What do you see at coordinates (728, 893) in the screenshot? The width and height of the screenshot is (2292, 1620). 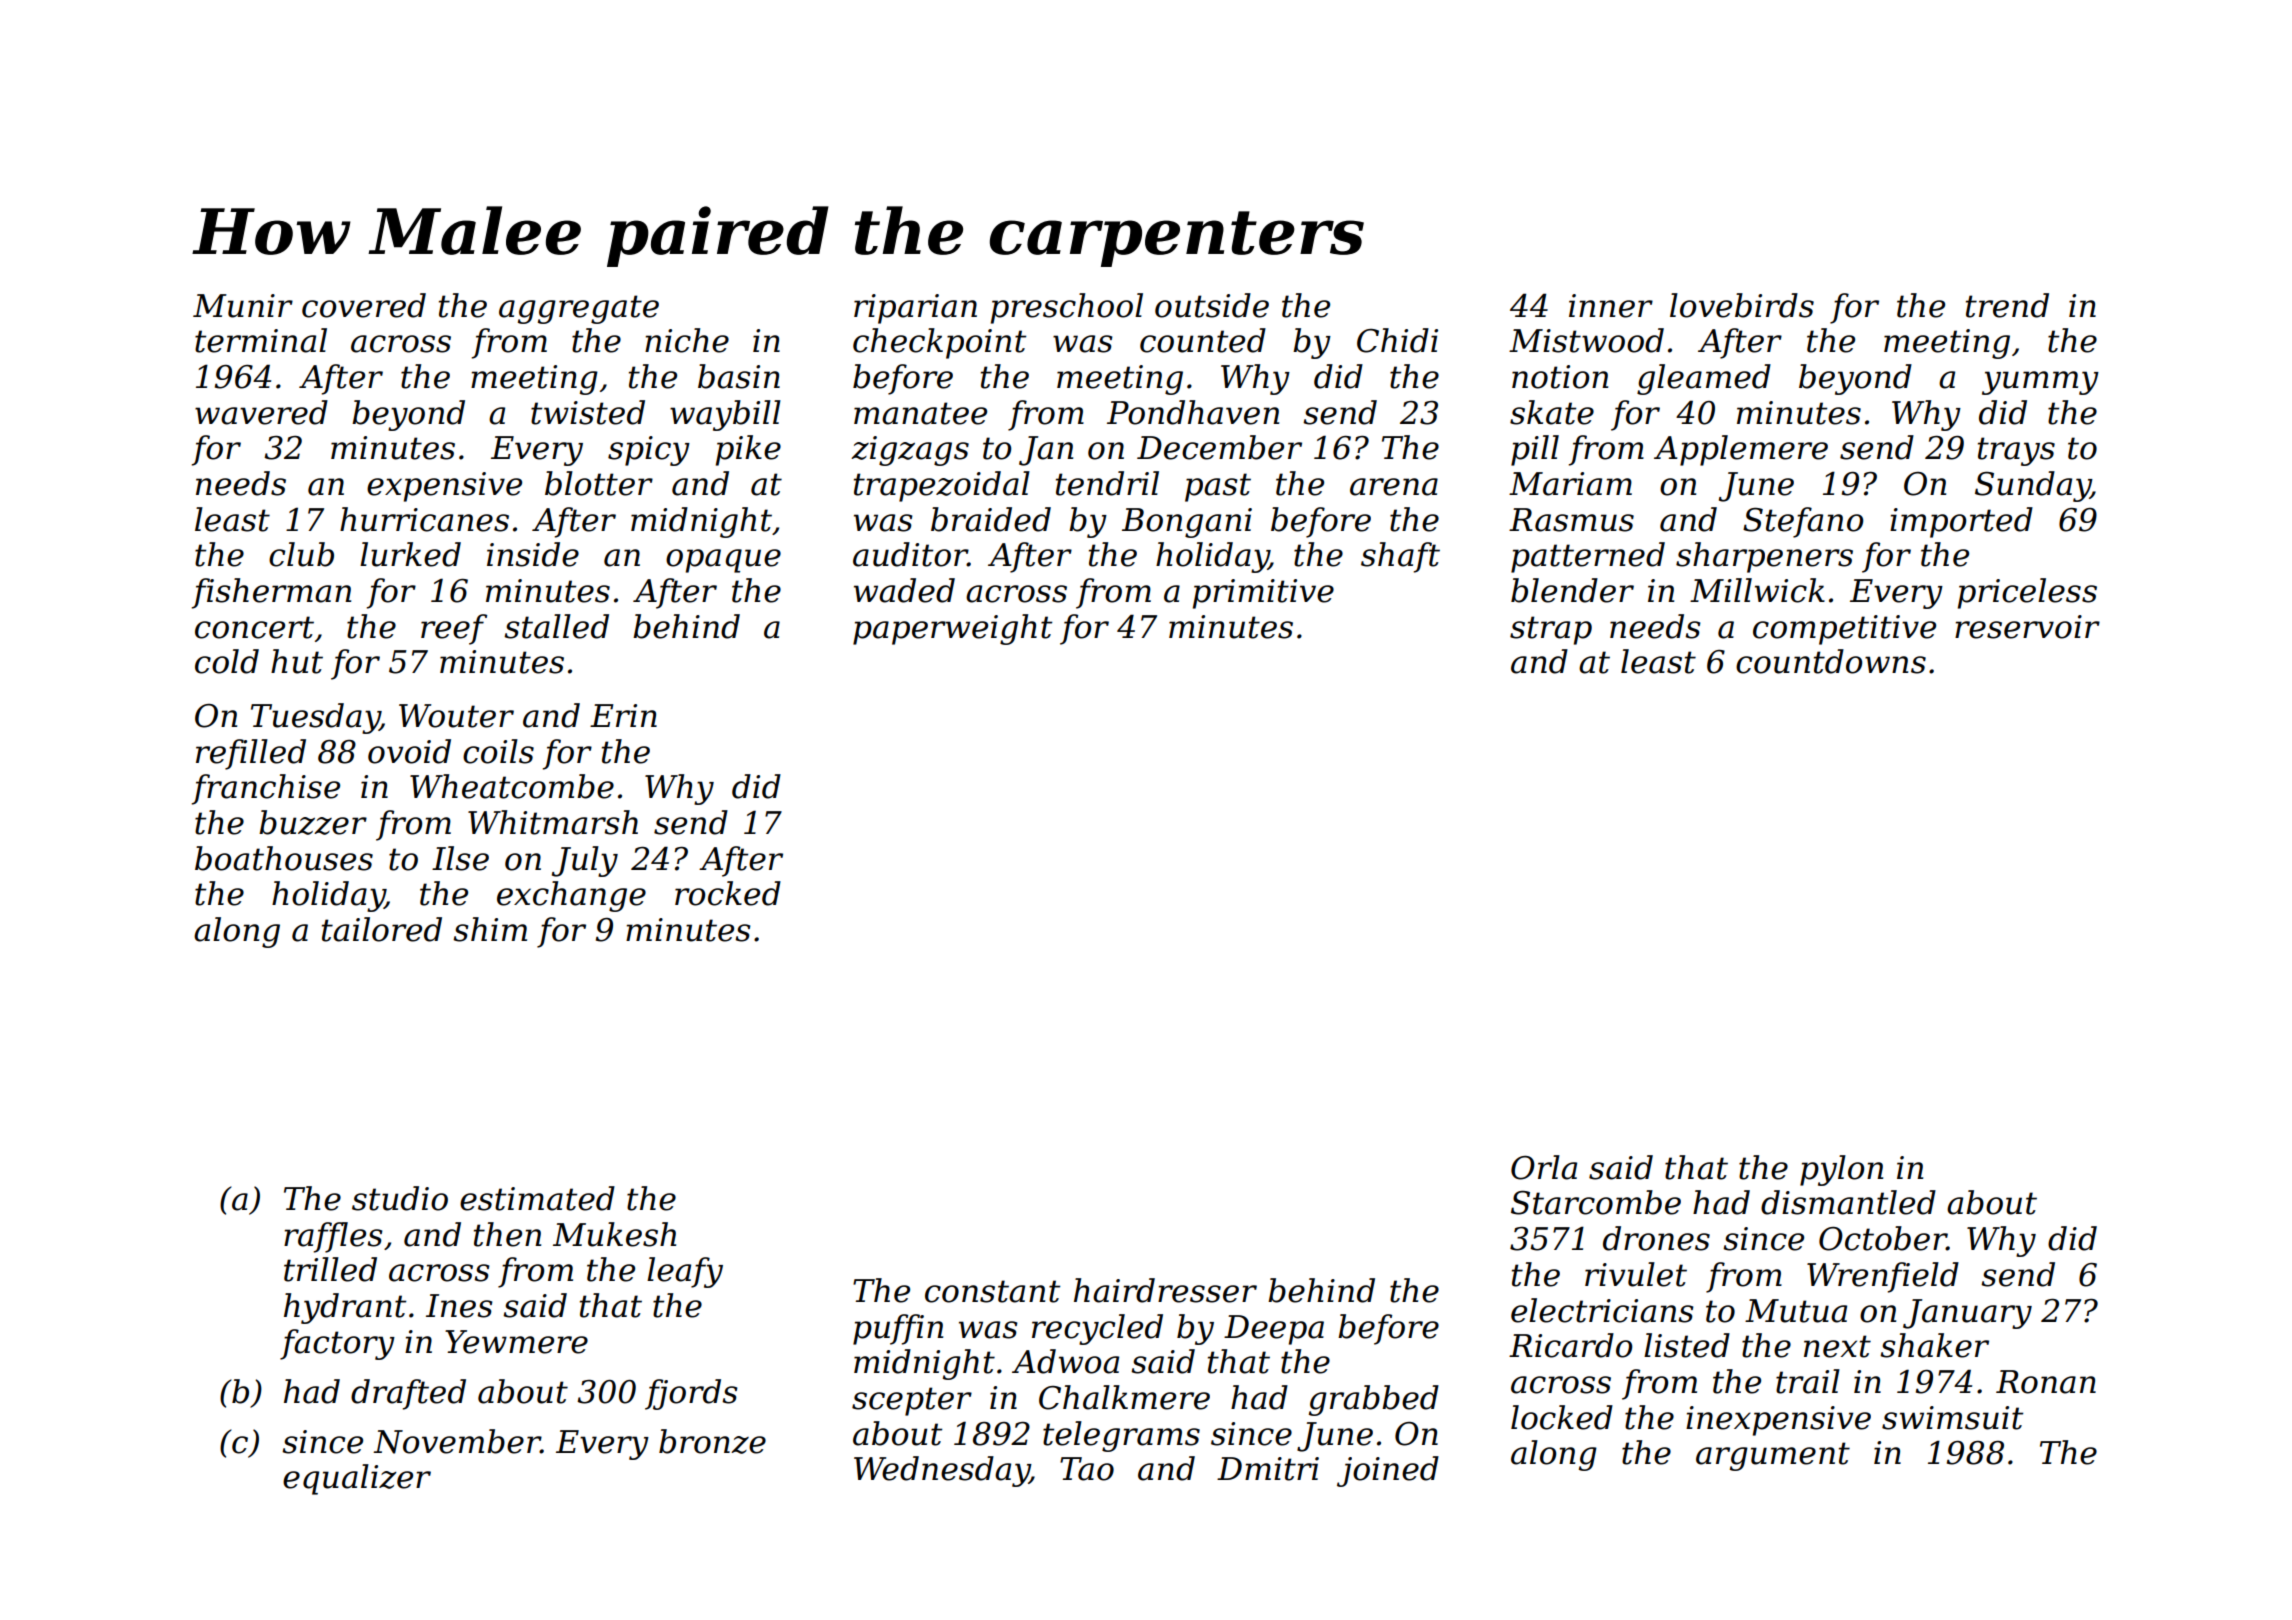 I see `rocked` at bounding box center [728, 893].
